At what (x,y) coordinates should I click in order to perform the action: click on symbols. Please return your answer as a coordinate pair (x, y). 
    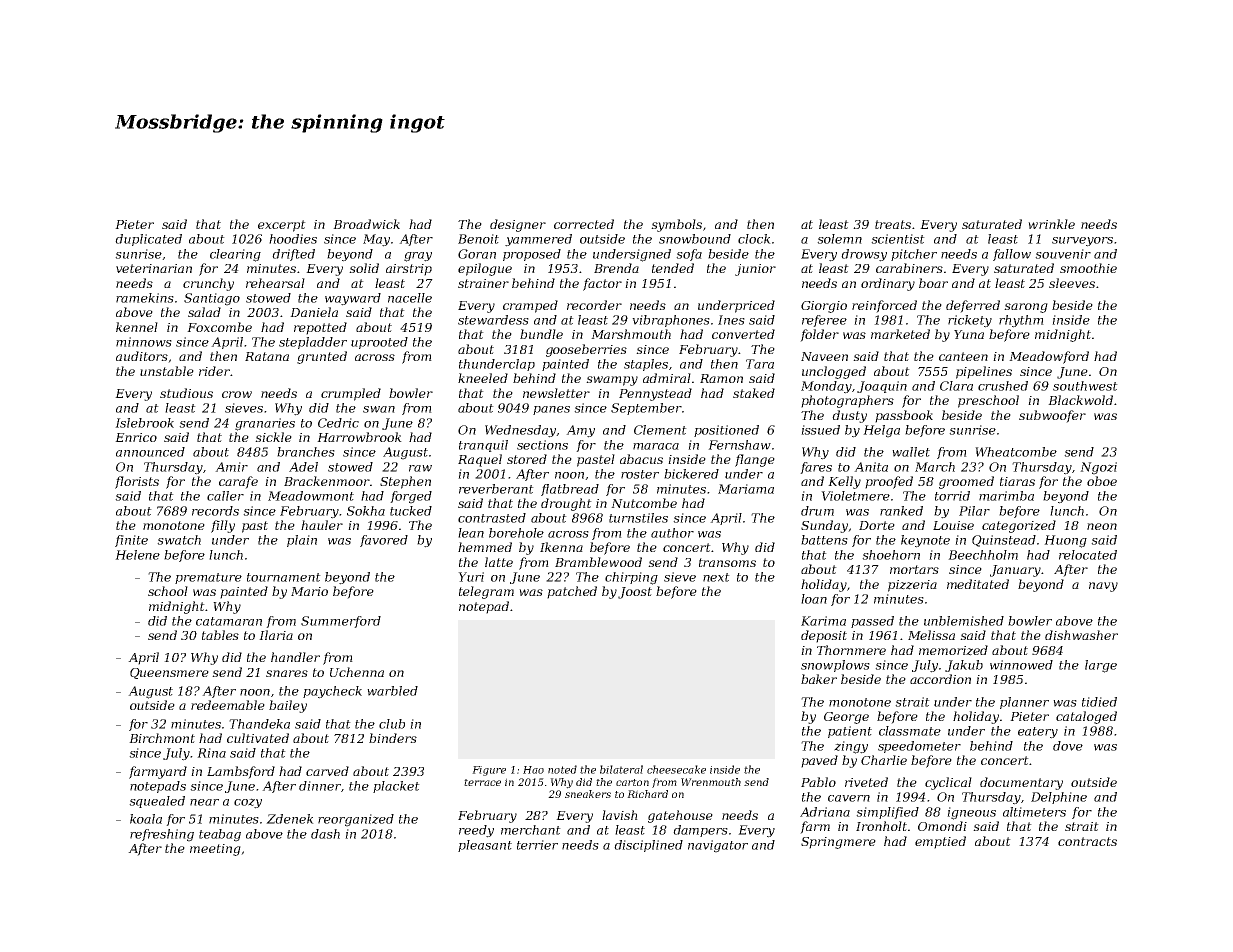
    Looking at the image, I should click on (676, 225).
